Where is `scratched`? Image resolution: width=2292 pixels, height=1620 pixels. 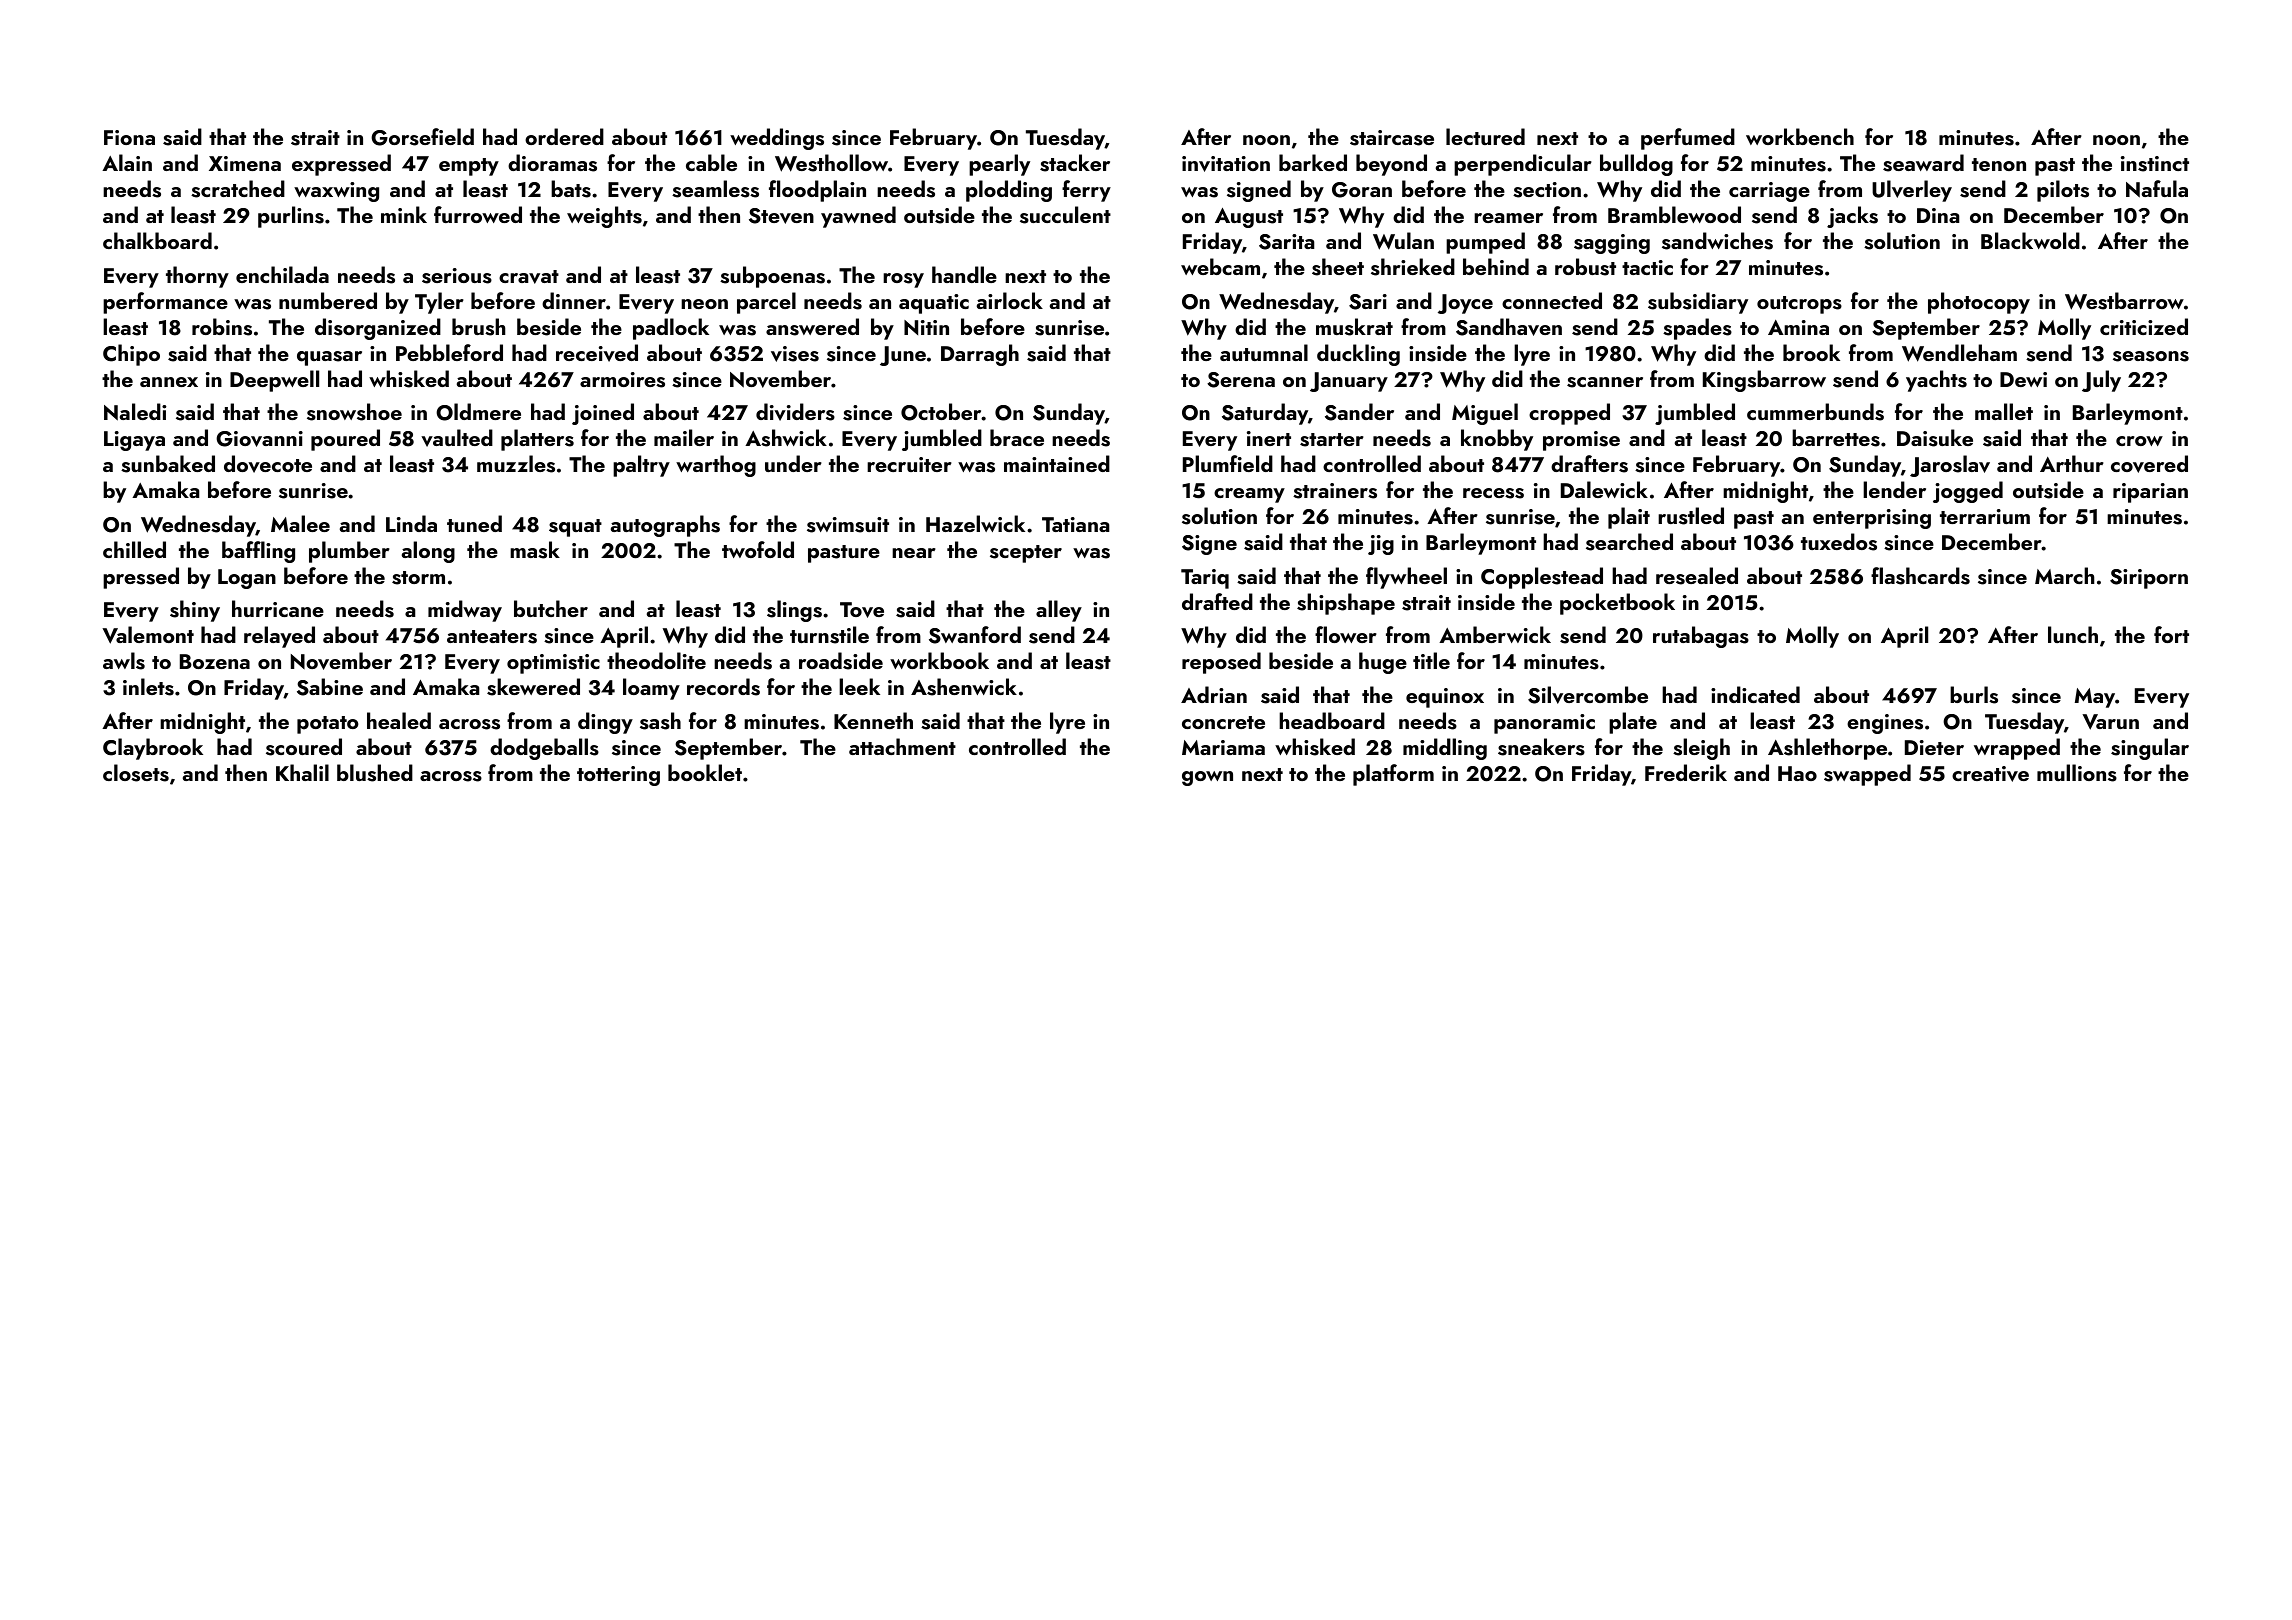 scratched is located at coordinates (238, 189).
